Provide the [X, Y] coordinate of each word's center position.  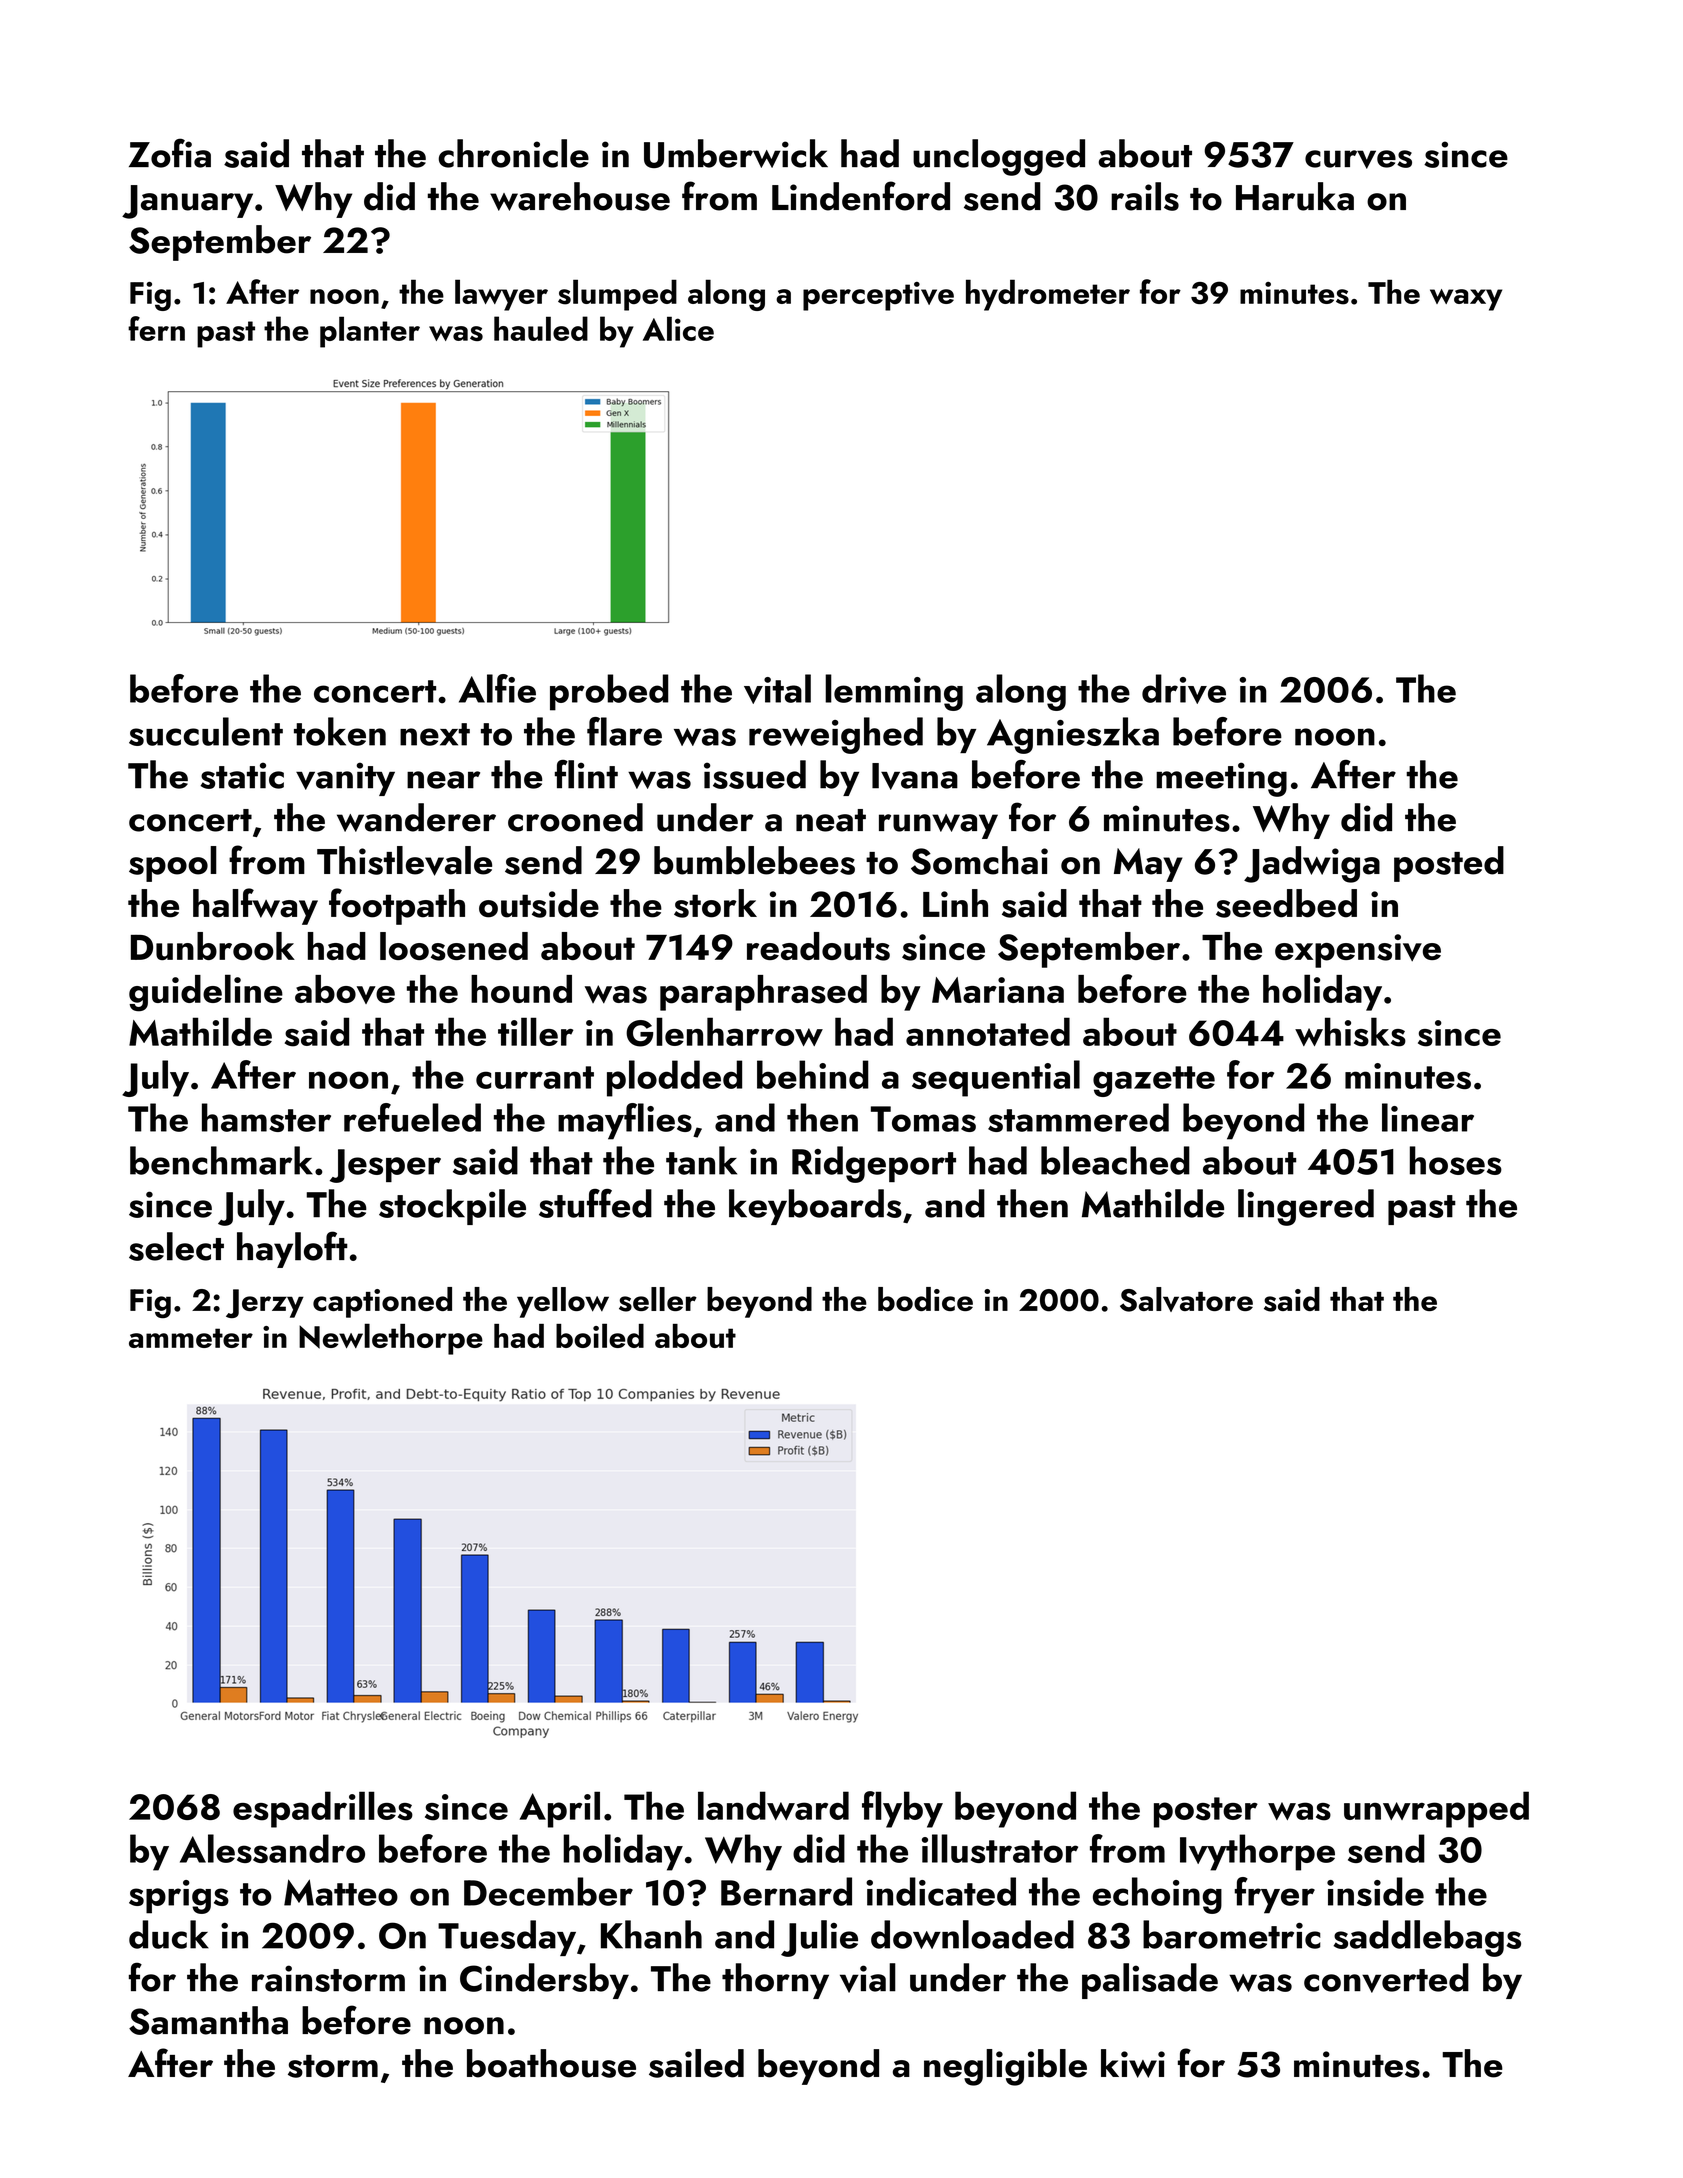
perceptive [878, 296]
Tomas [923, 1119]
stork [715, 903]
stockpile [452, 1207]
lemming [894, 692]
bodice [925, 1299]
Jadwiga [1312, 864]
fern [156, 328]
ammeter [191, 1338]
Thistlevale [404, 861]
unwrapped [1436, 1809]
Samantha [208, 2020]
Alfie [497, 688]
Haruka [1295, 196]
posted [1449, 864]
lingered [1306, 1207]
